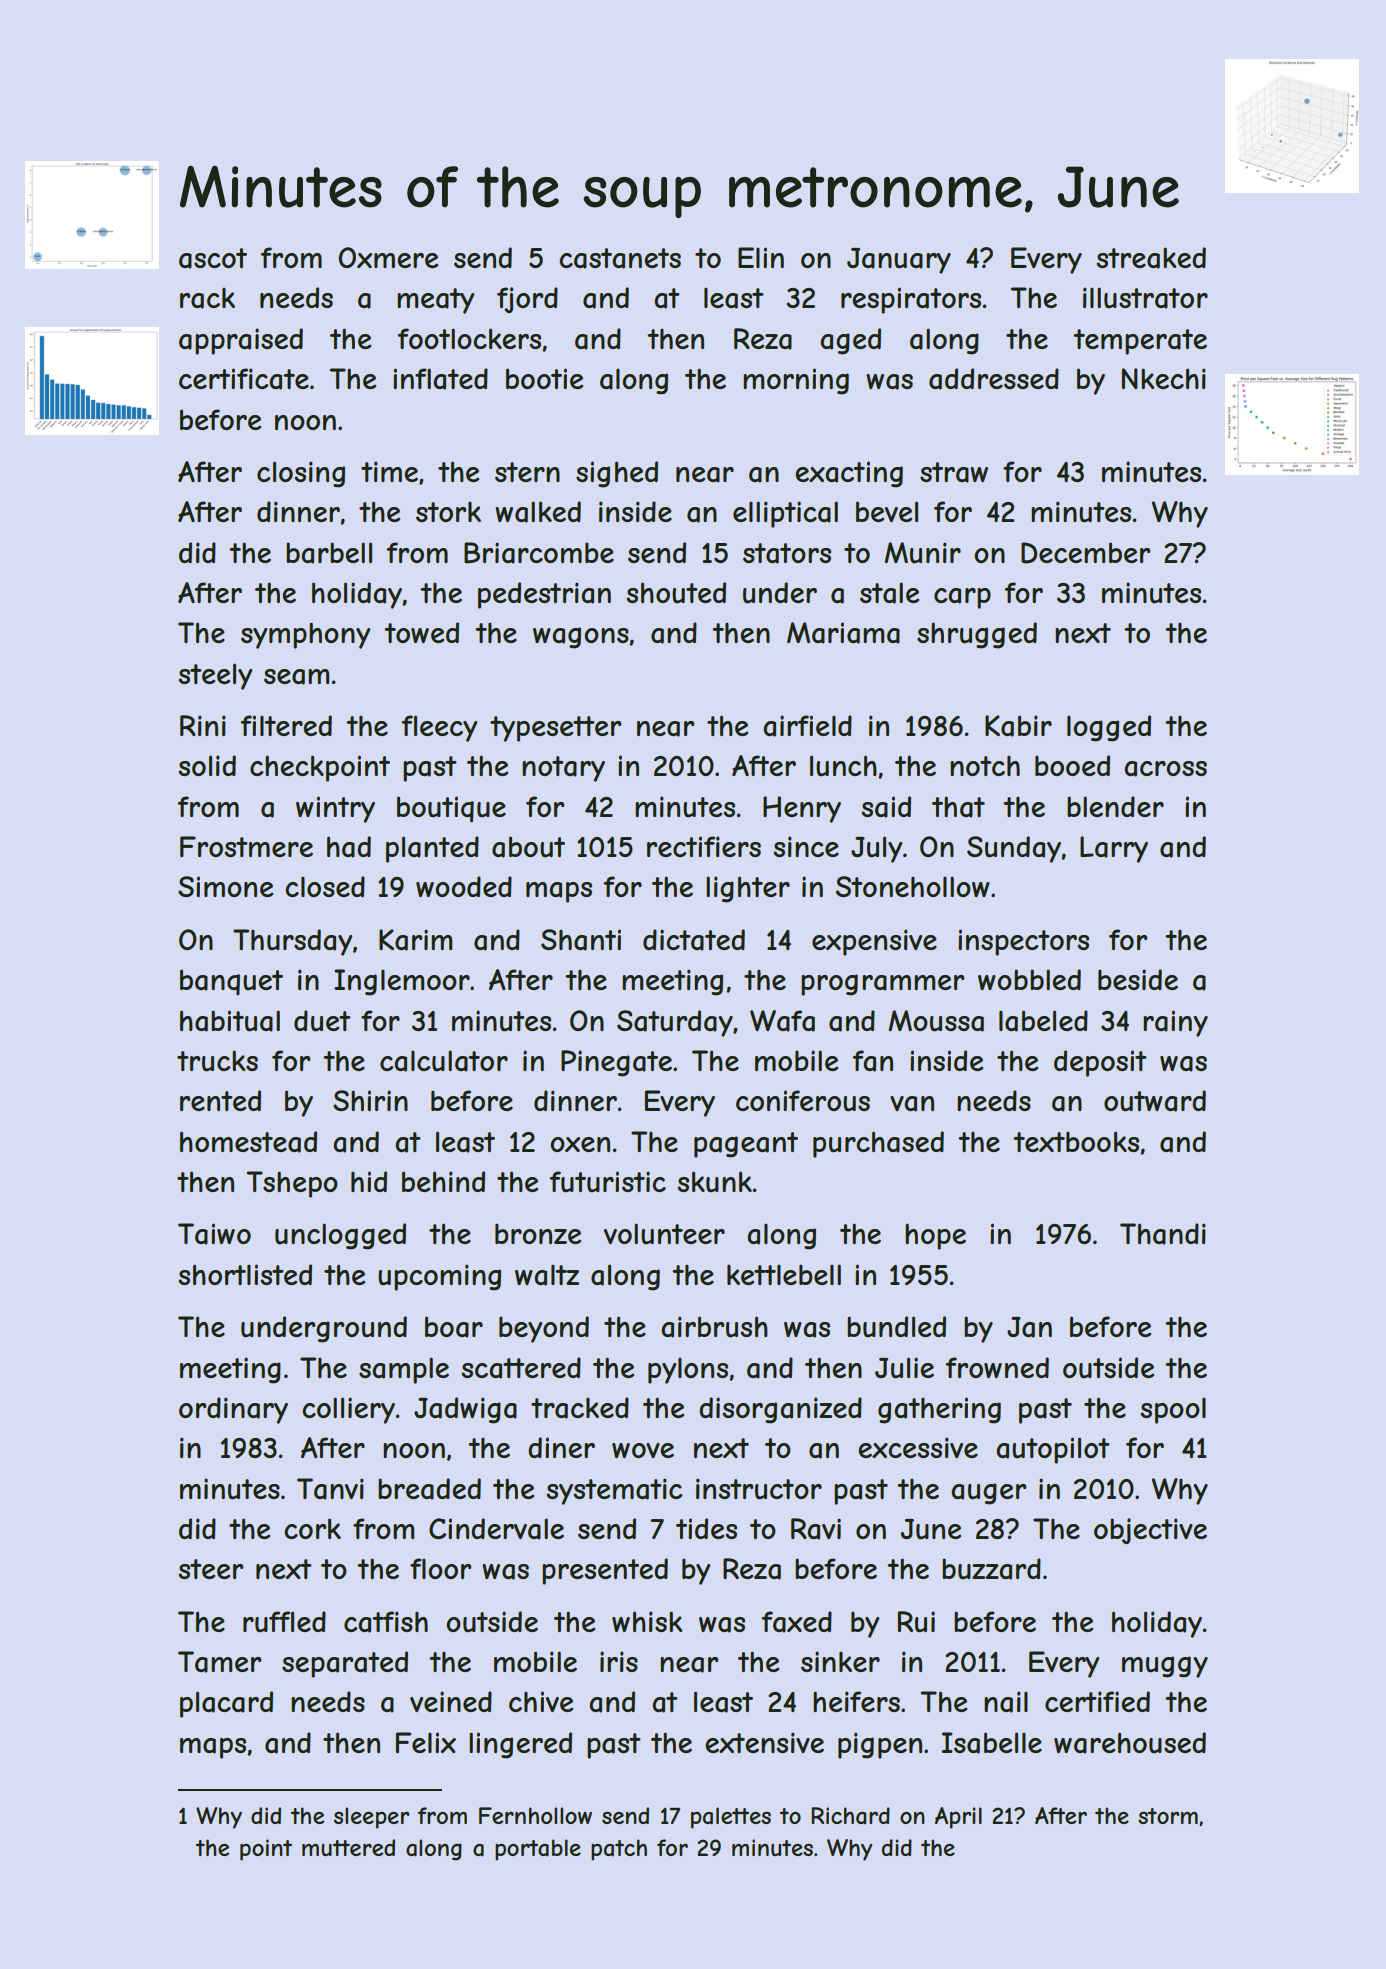 This screenshot has width=1386, height=1969. Describe the element at coordinates (451, 809) in the screenshot. I see `boutique` at that location.
